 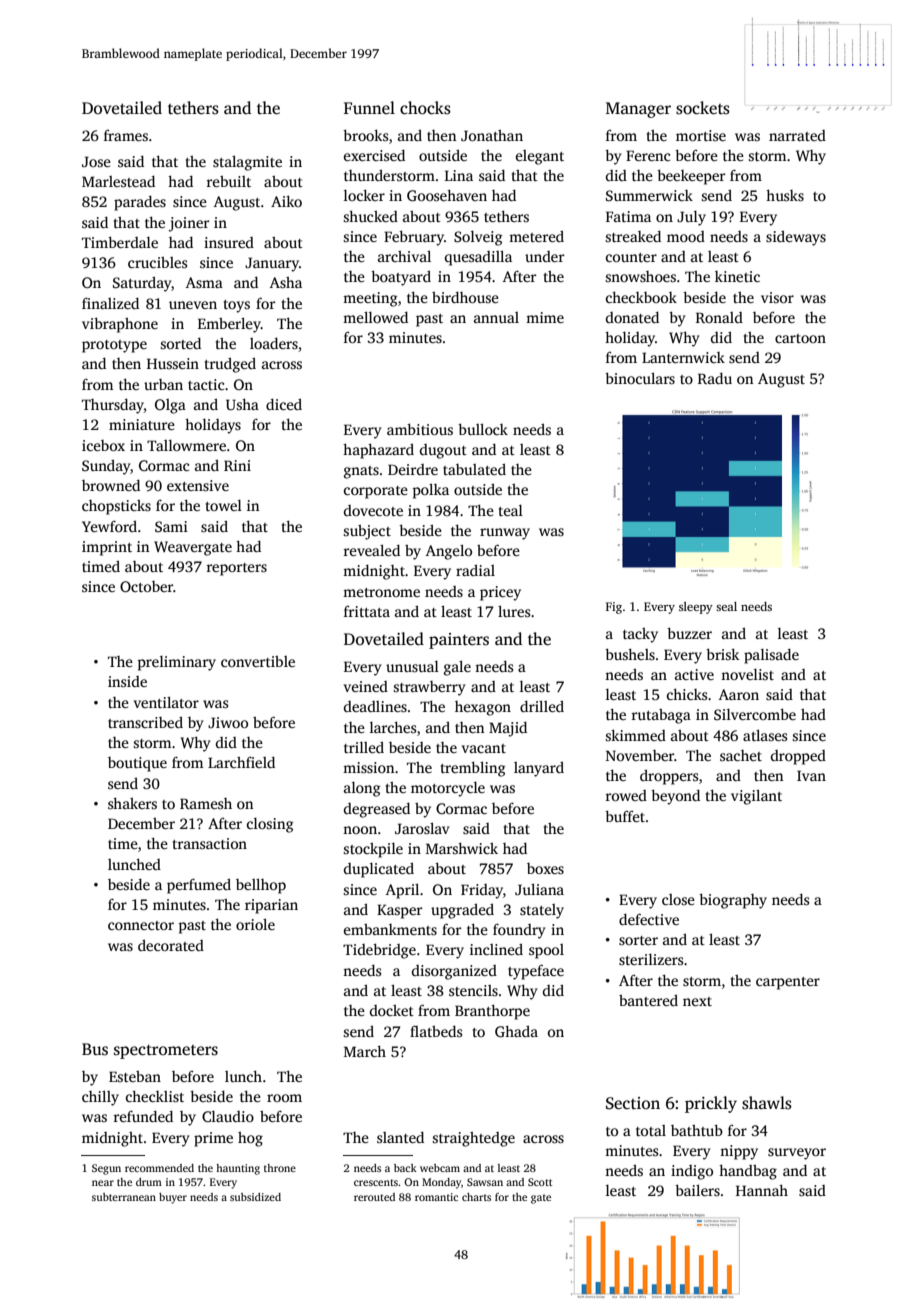 What do you see at coordinates (800, 338) in the screenshot?
I see `cartoon` at bounding box center [800, 338].
